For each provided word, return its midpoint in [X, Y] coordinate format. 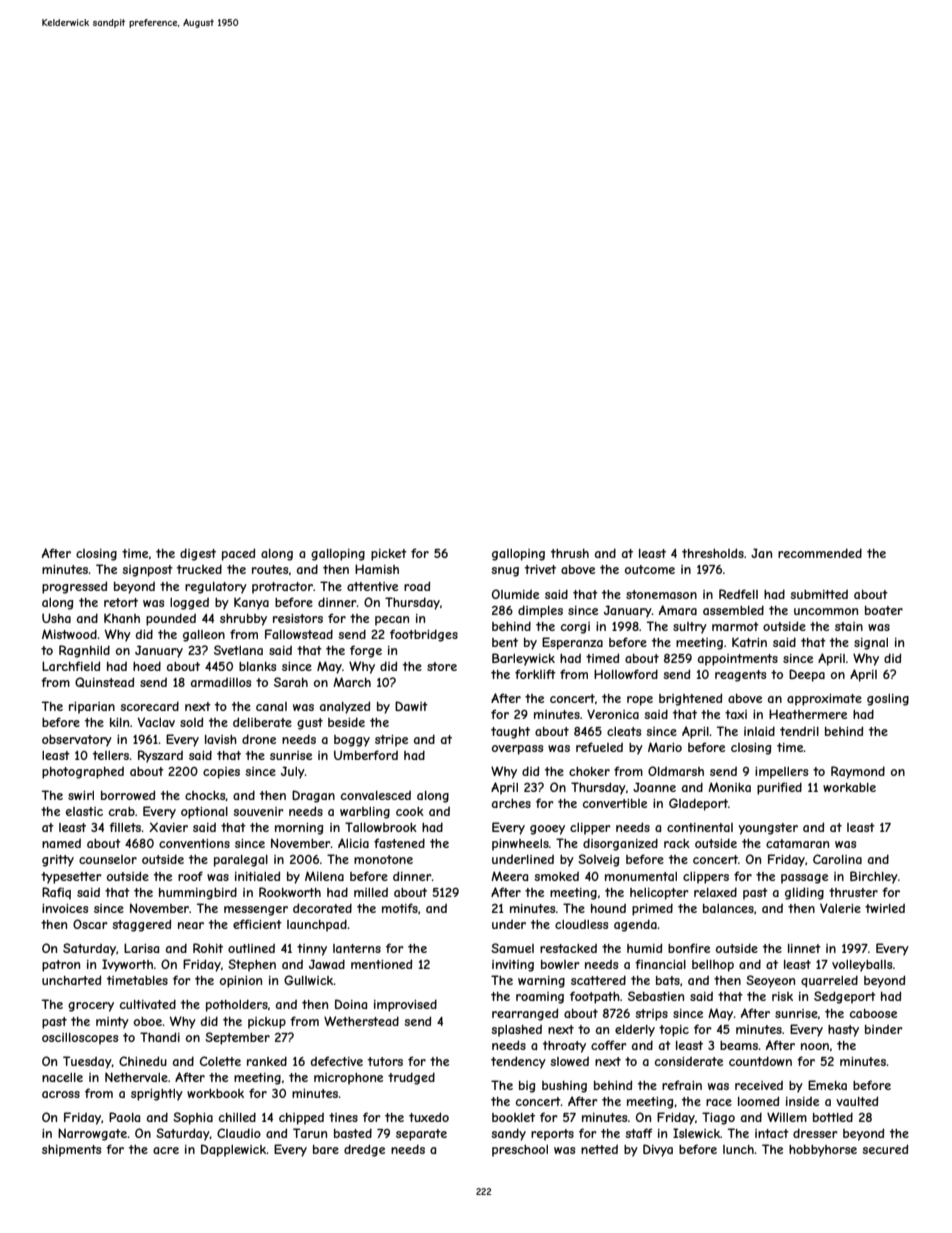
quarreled [829, 981]
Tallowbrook [381, 827]
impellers [781, 773]
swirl [81, 795]
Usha [56, 618]
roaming [540, 998]
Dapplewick [234, 1150]
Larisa [141, 948]
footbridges [424, 635]
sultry [690, 628]
